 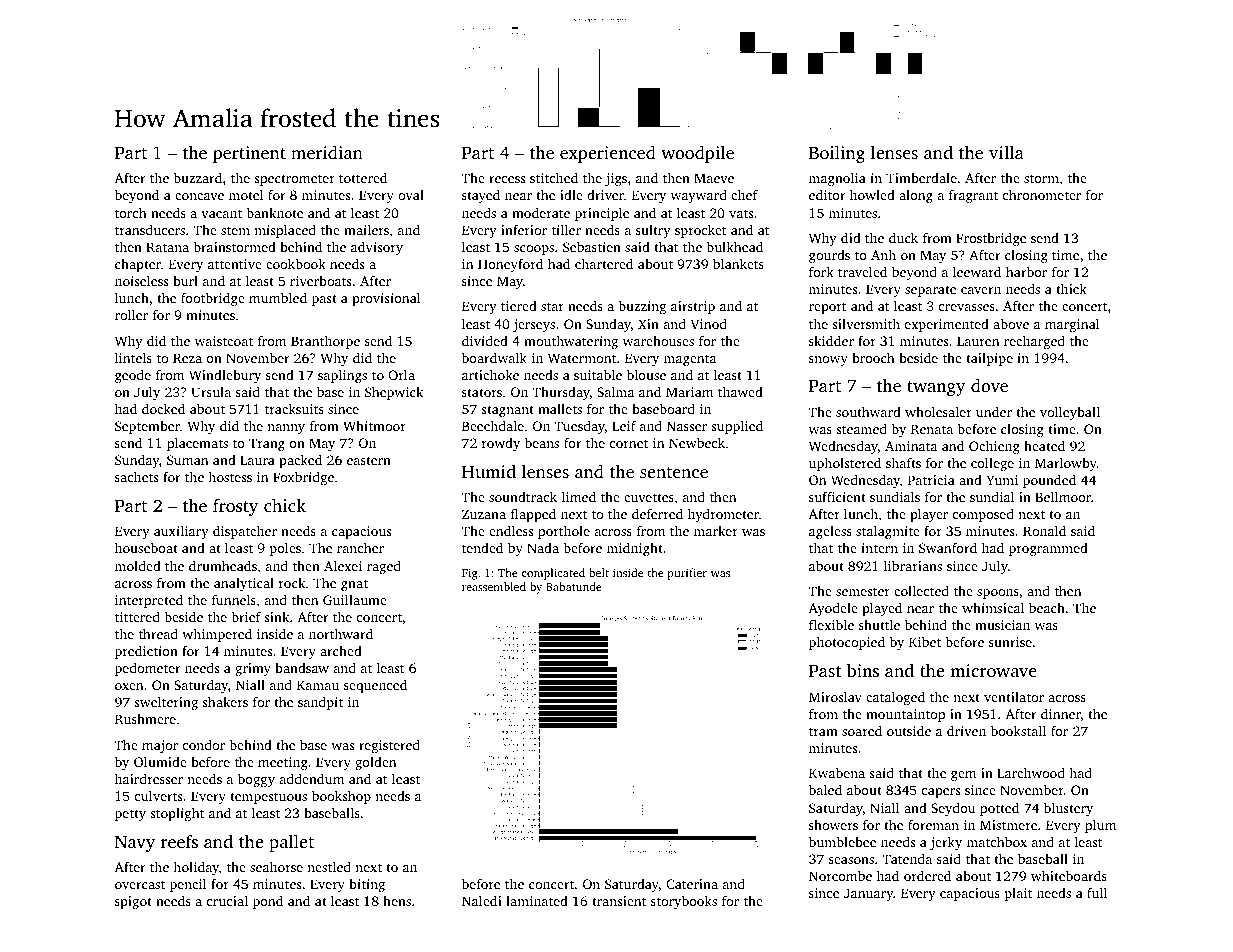 What do you see at coordinates (507, 179) in the screenshot?
I see `recess` at bounding box center [507, 179].
